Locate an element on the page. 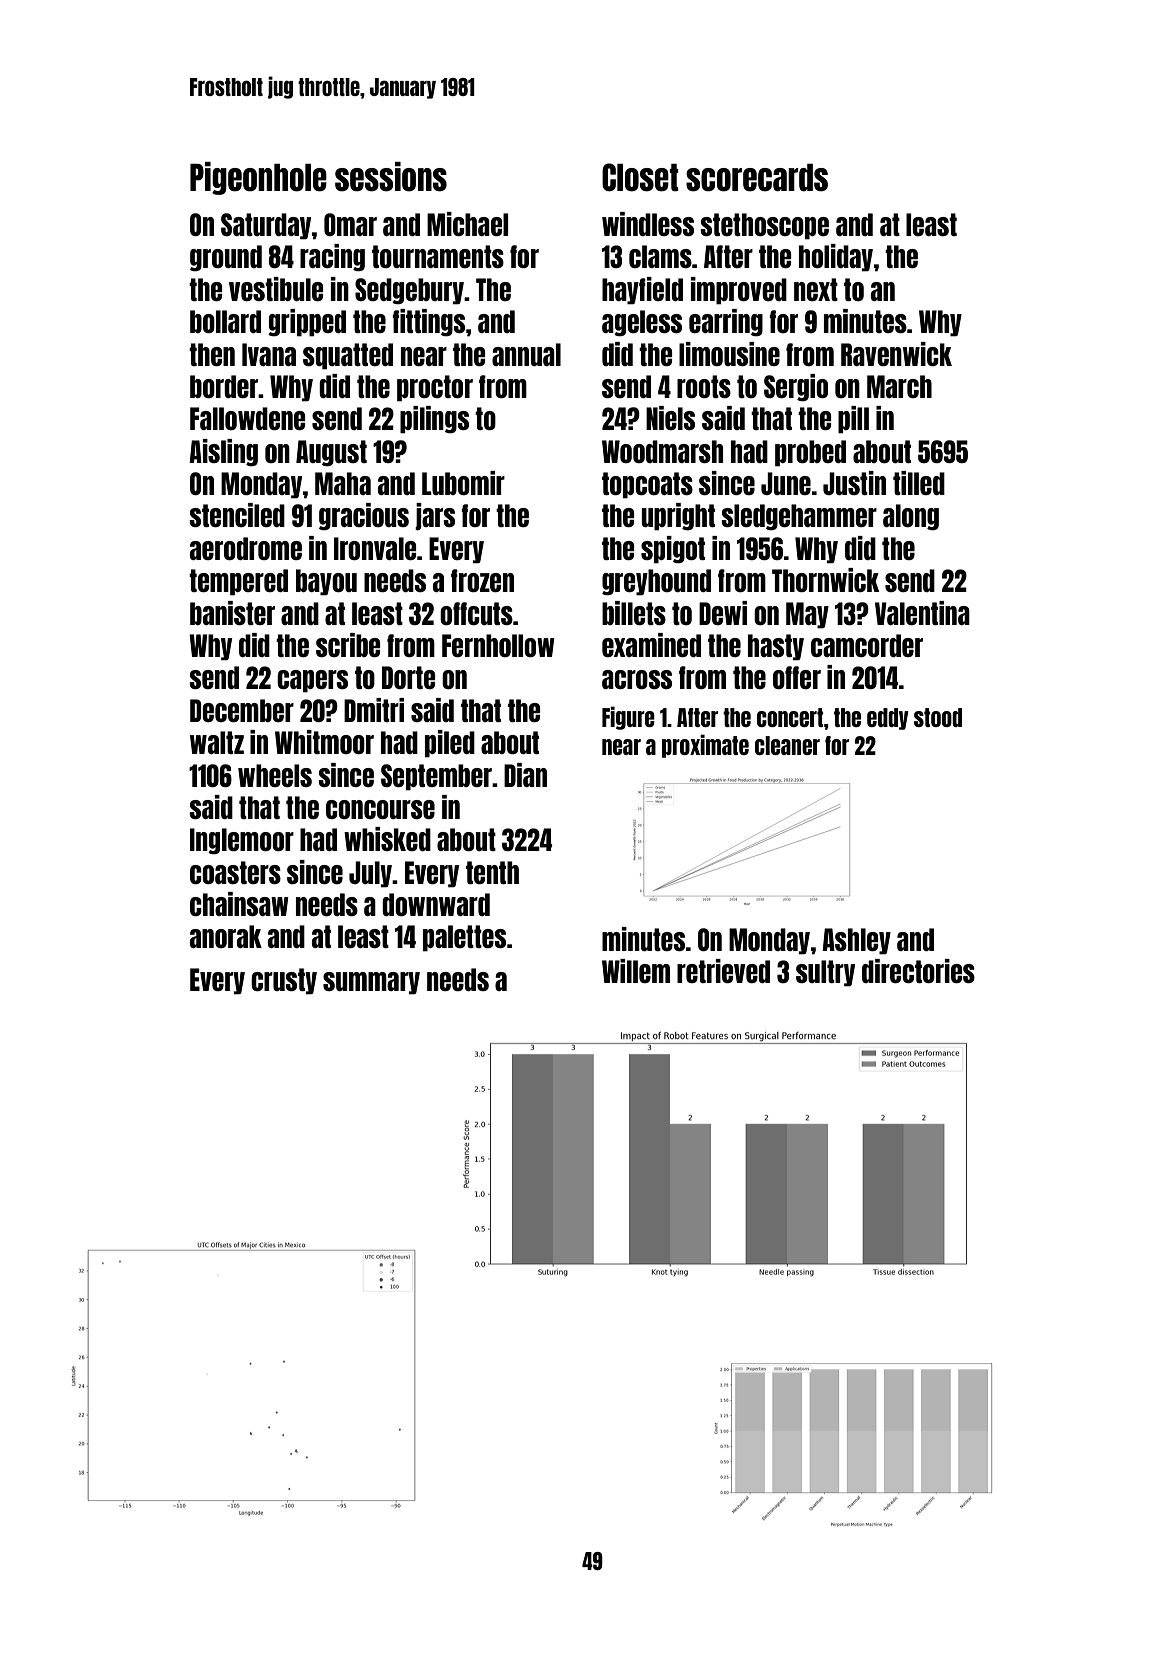  cleaner is located at coordinates (787, 745).
